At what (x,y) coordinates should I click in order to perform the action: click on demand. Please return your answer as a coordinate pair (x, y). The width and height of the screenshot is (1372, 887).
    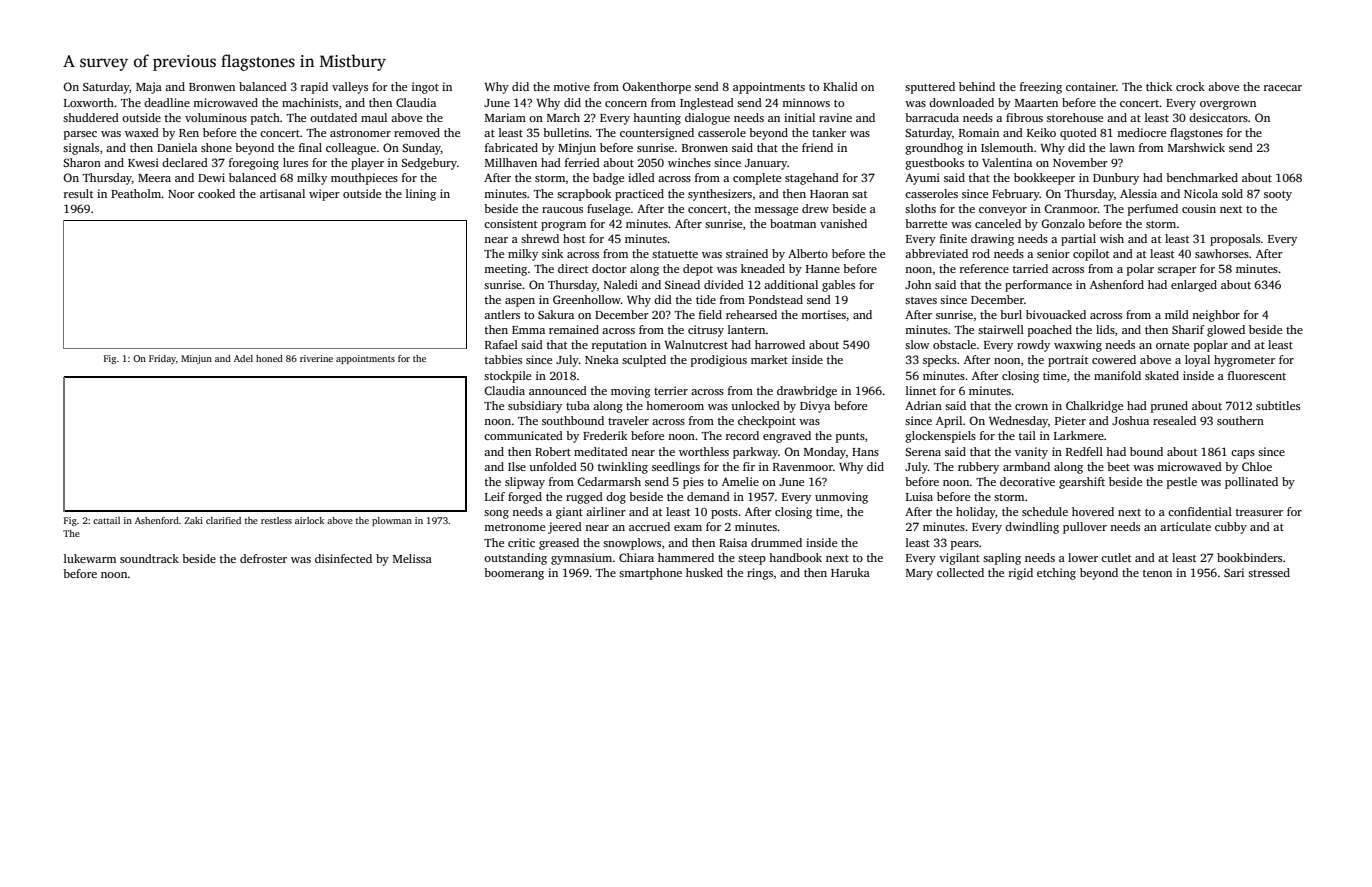
    Looking at the image, I should click on (708, 496).
